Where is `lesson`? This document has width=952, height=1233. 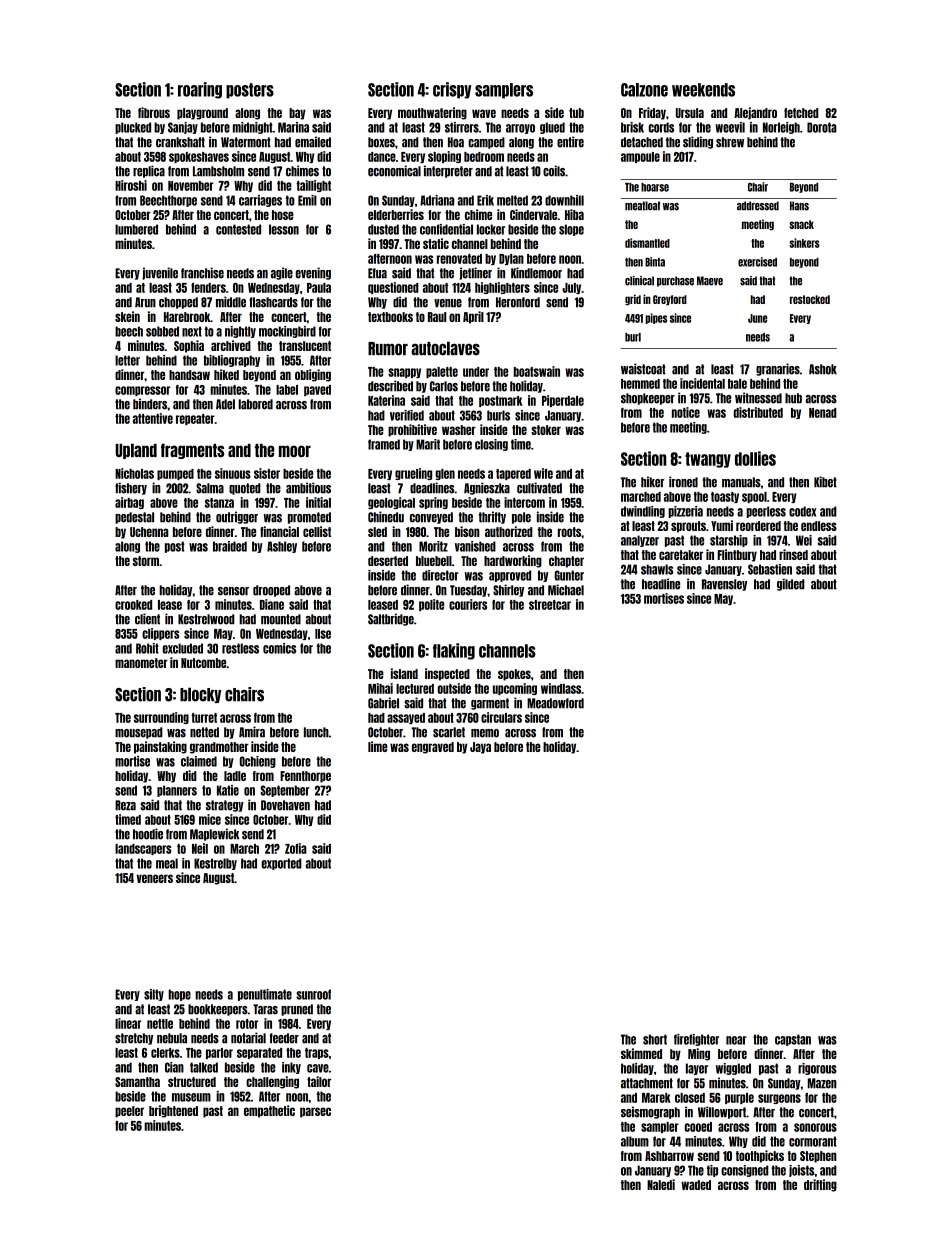 lesson is located at coordinates (284, 229).
